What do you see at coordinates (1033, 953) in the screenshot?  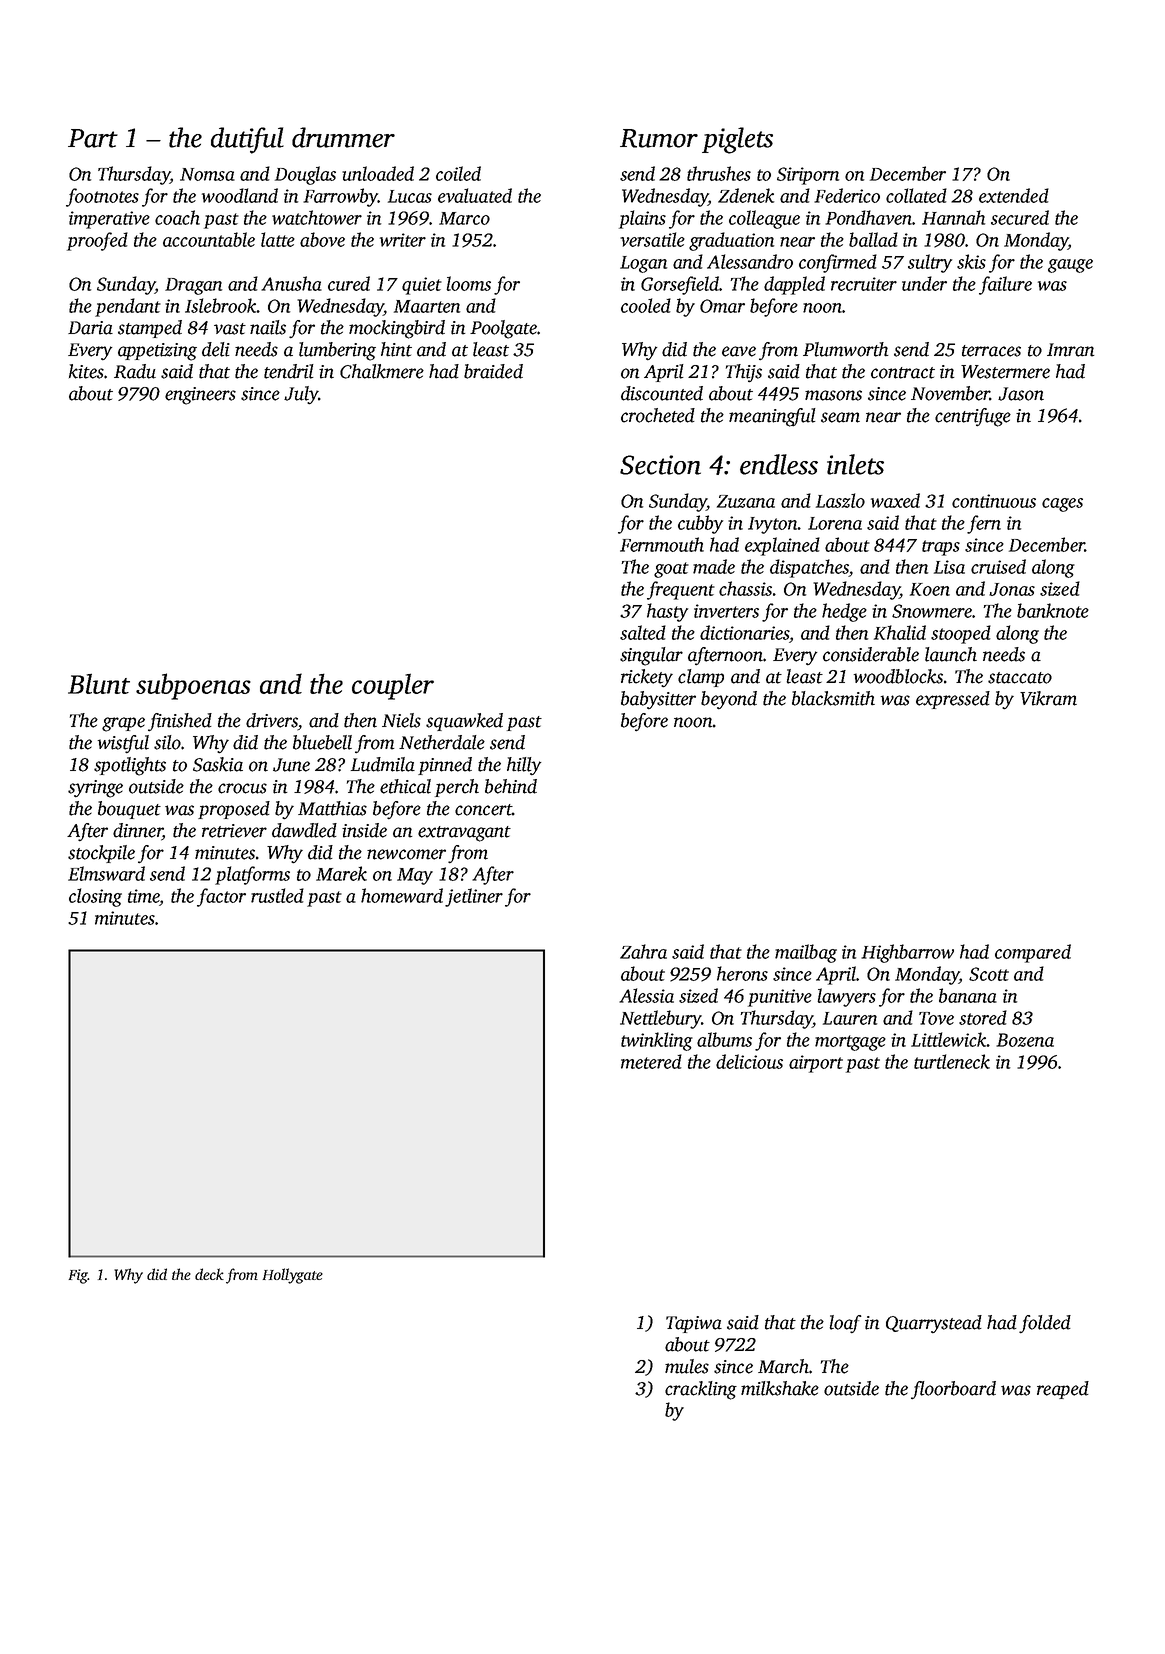 I see `compared` at bounding box center [1033, 953].
